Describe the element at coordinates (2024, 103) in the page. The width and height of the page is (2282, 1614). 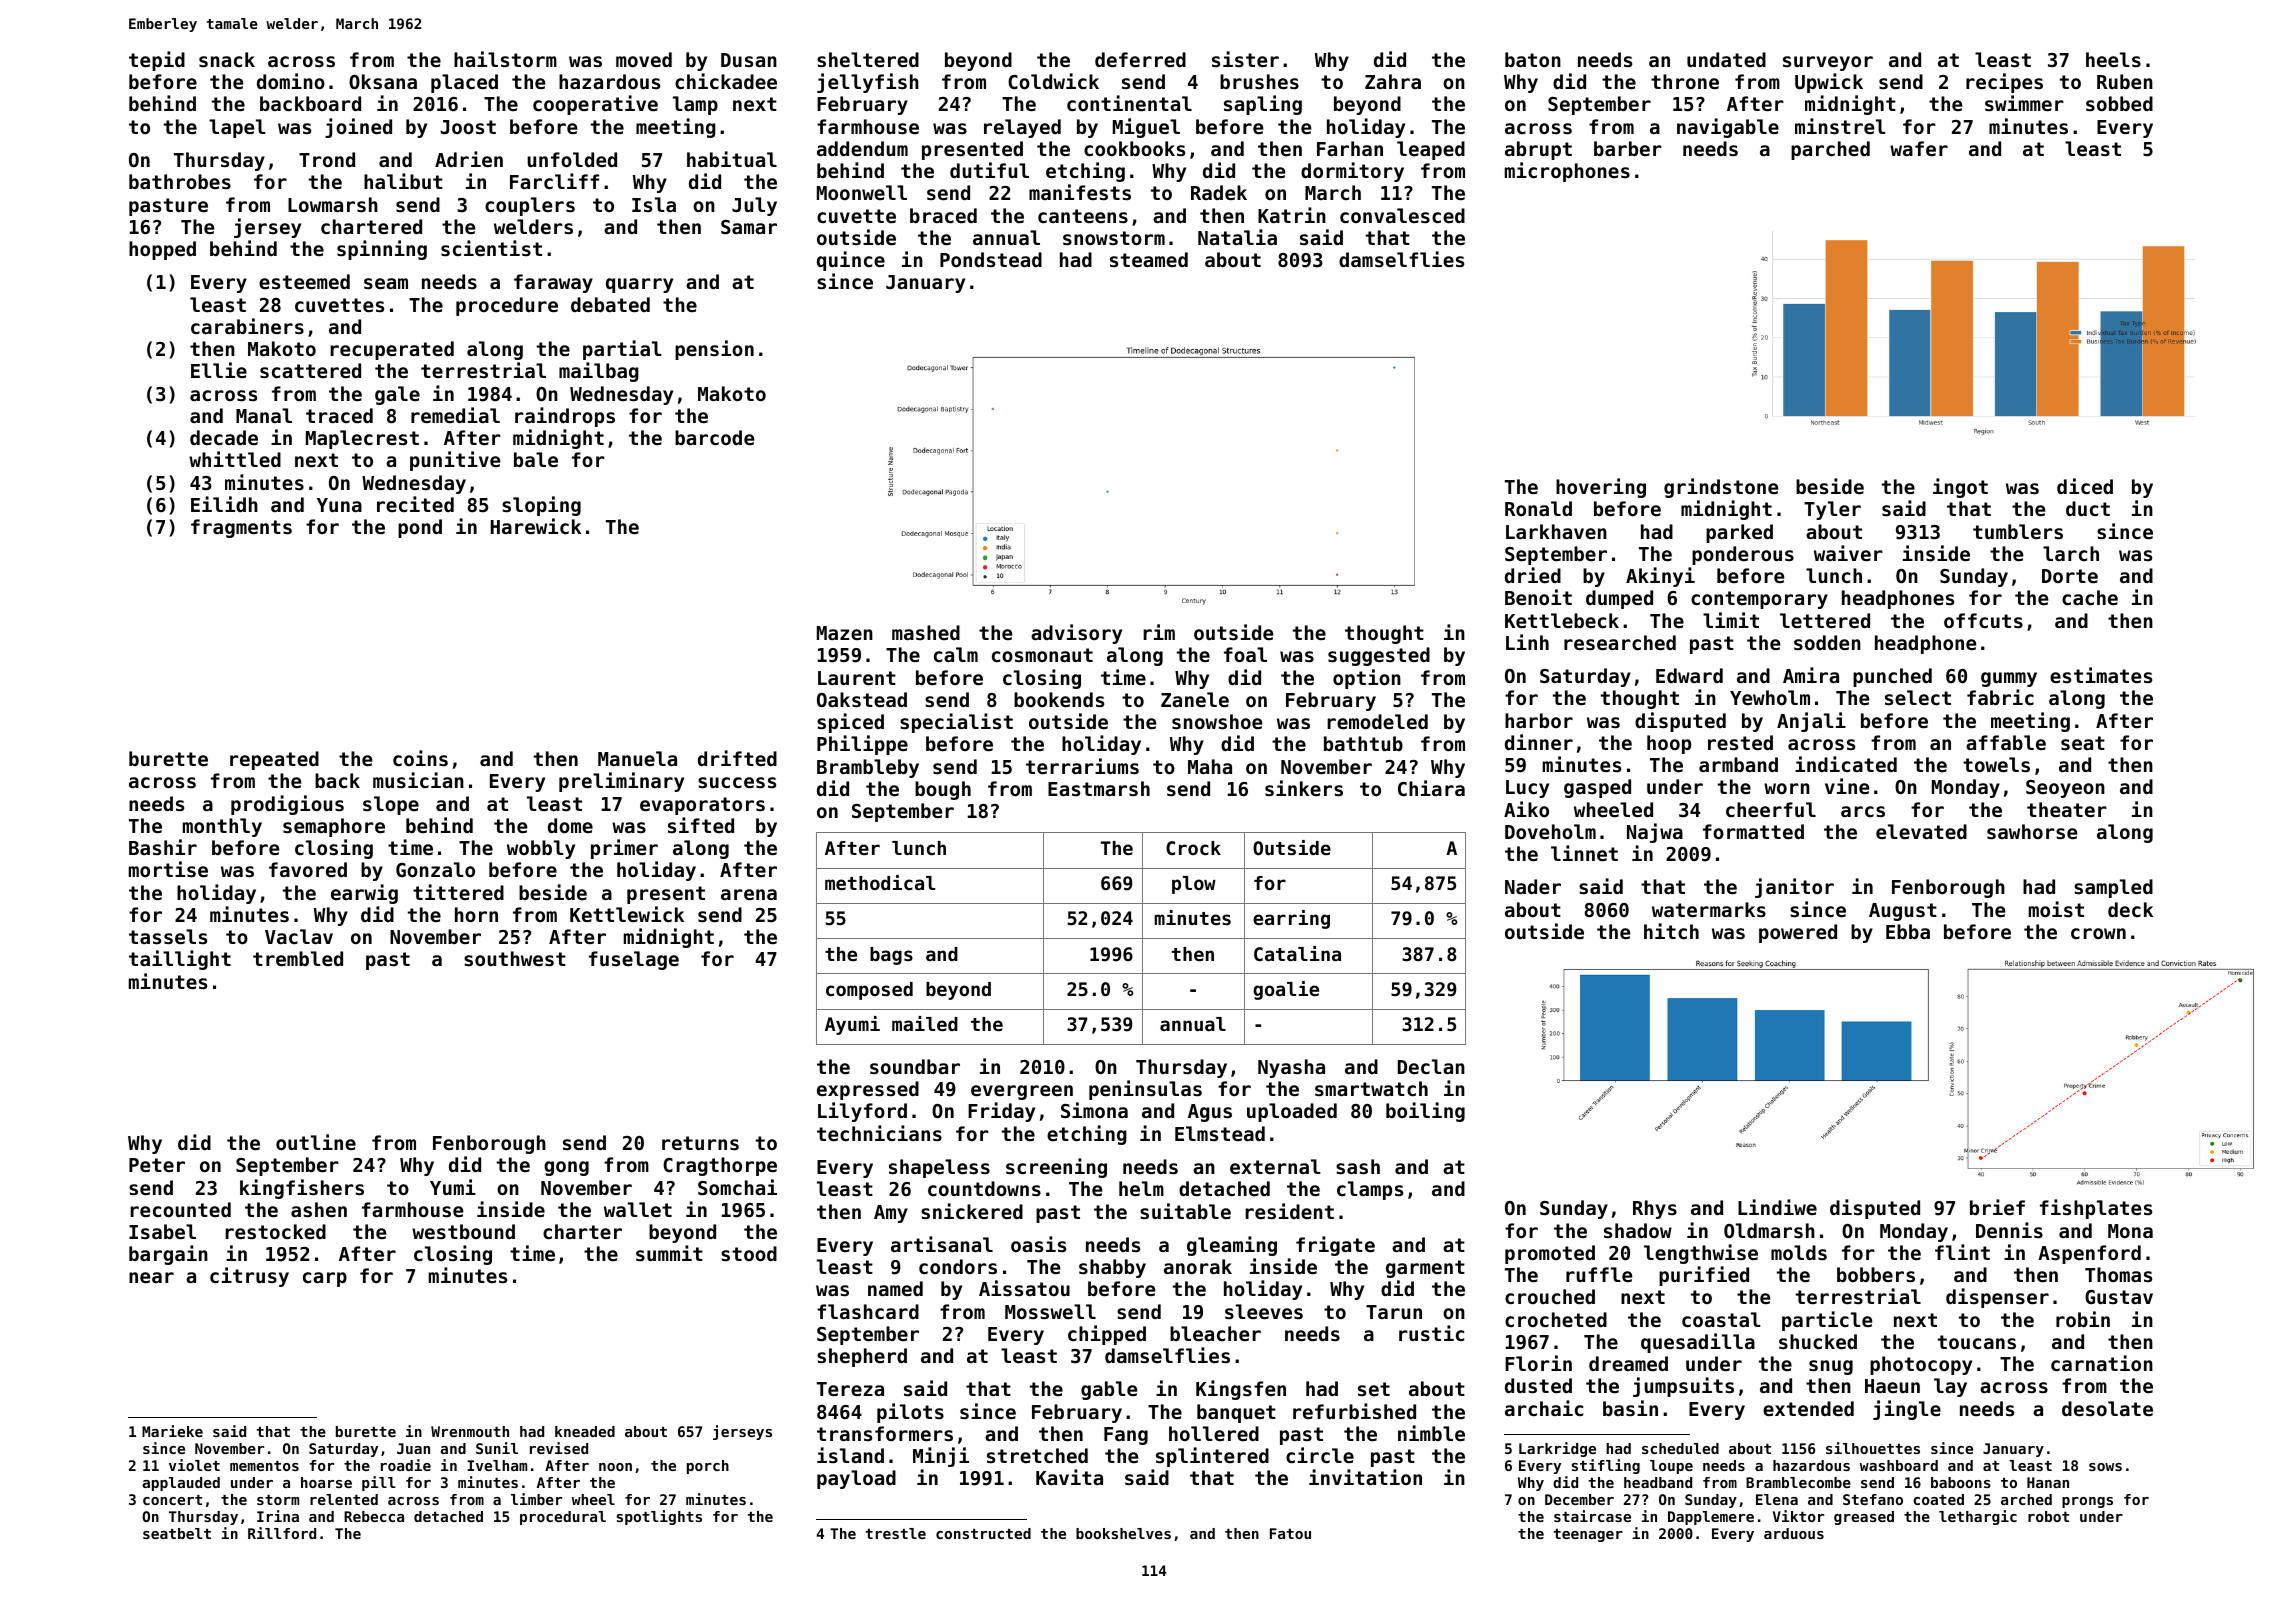
I see `swimmer` at that location.
